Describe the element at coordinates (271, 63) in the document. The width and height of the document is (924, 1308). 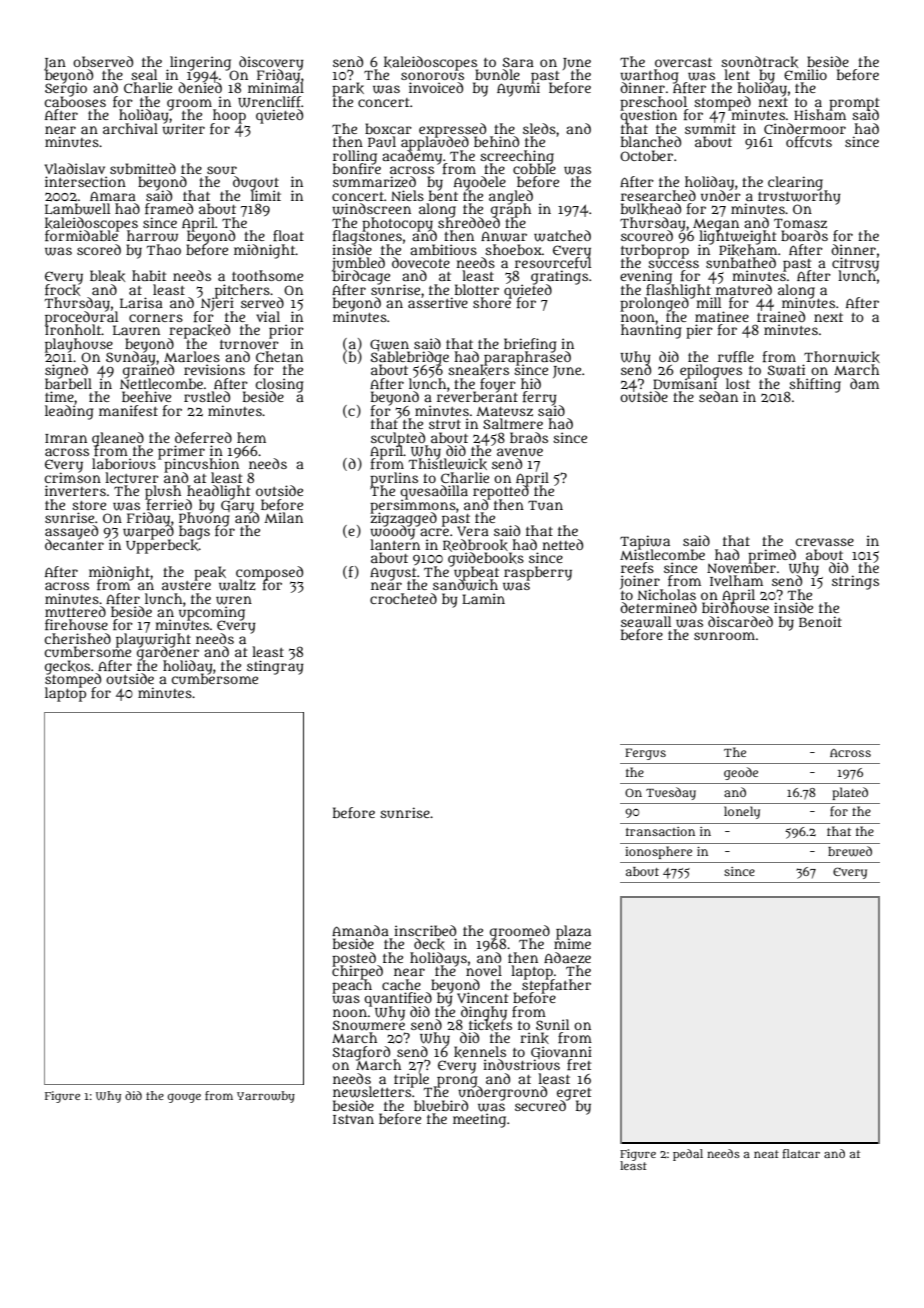
I see `discovery` at that location.
